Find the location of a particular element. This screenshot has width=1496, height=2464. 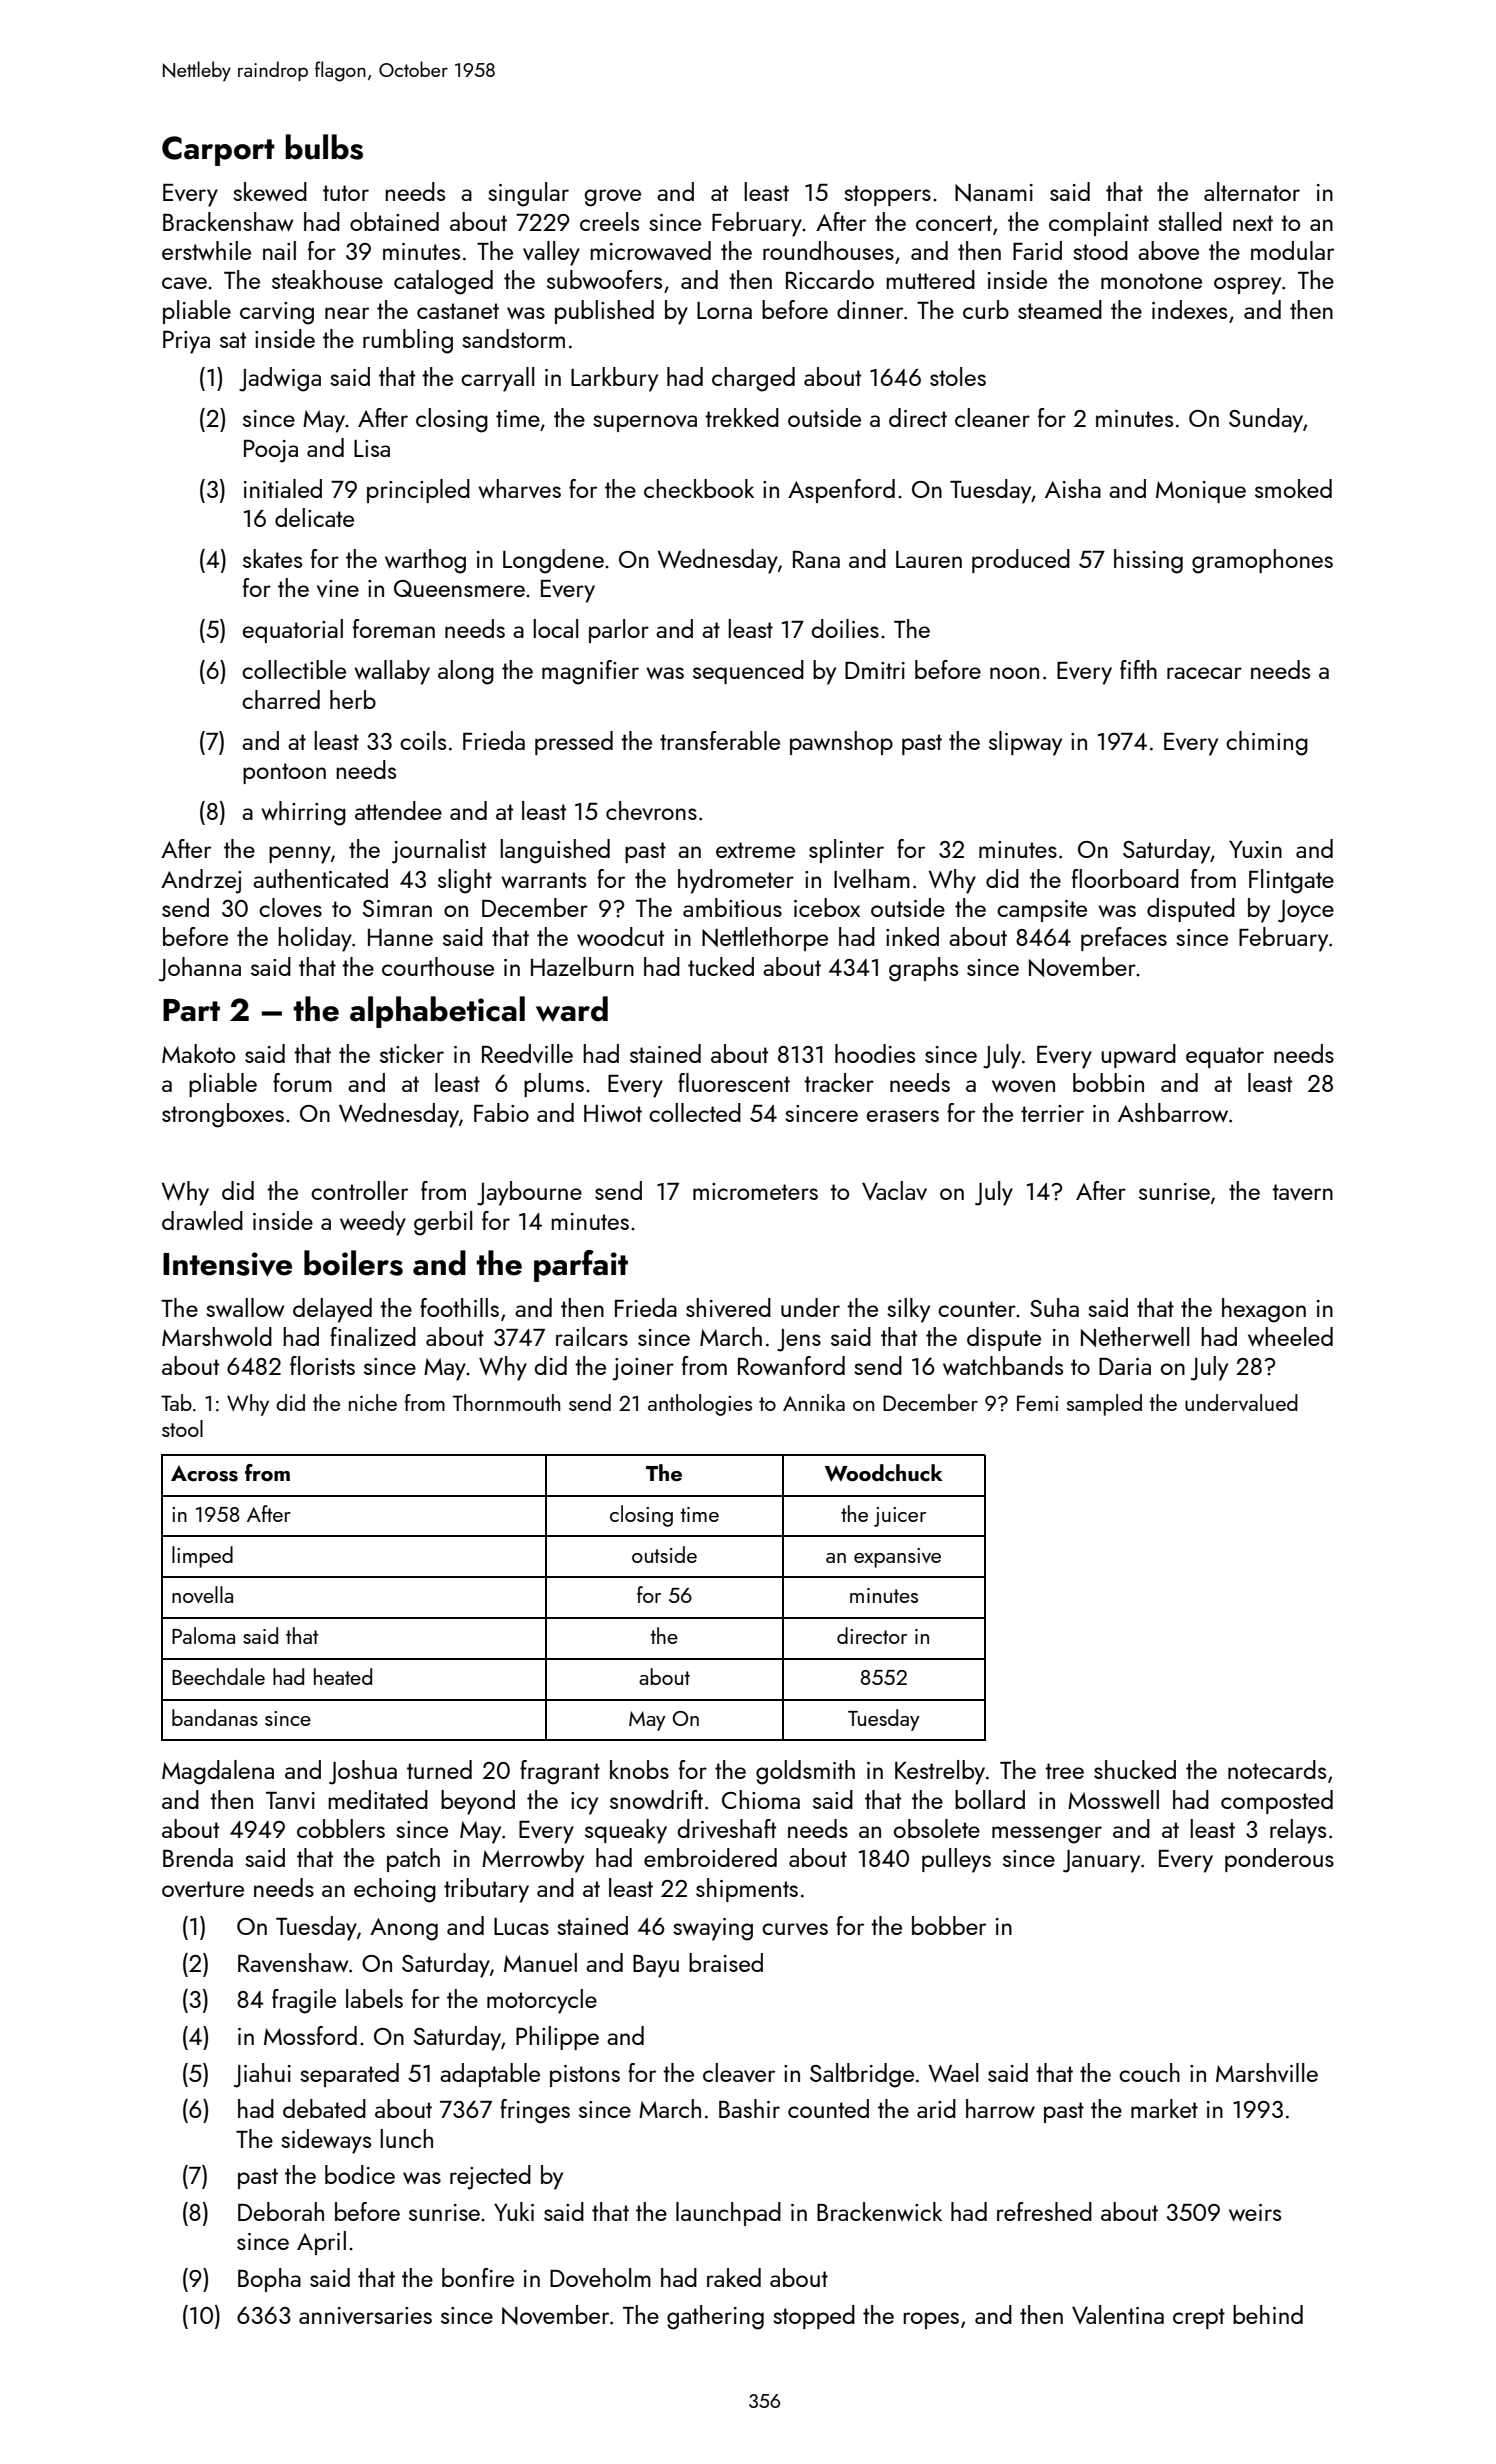

fifth is located at coordinates (1138, 669).
